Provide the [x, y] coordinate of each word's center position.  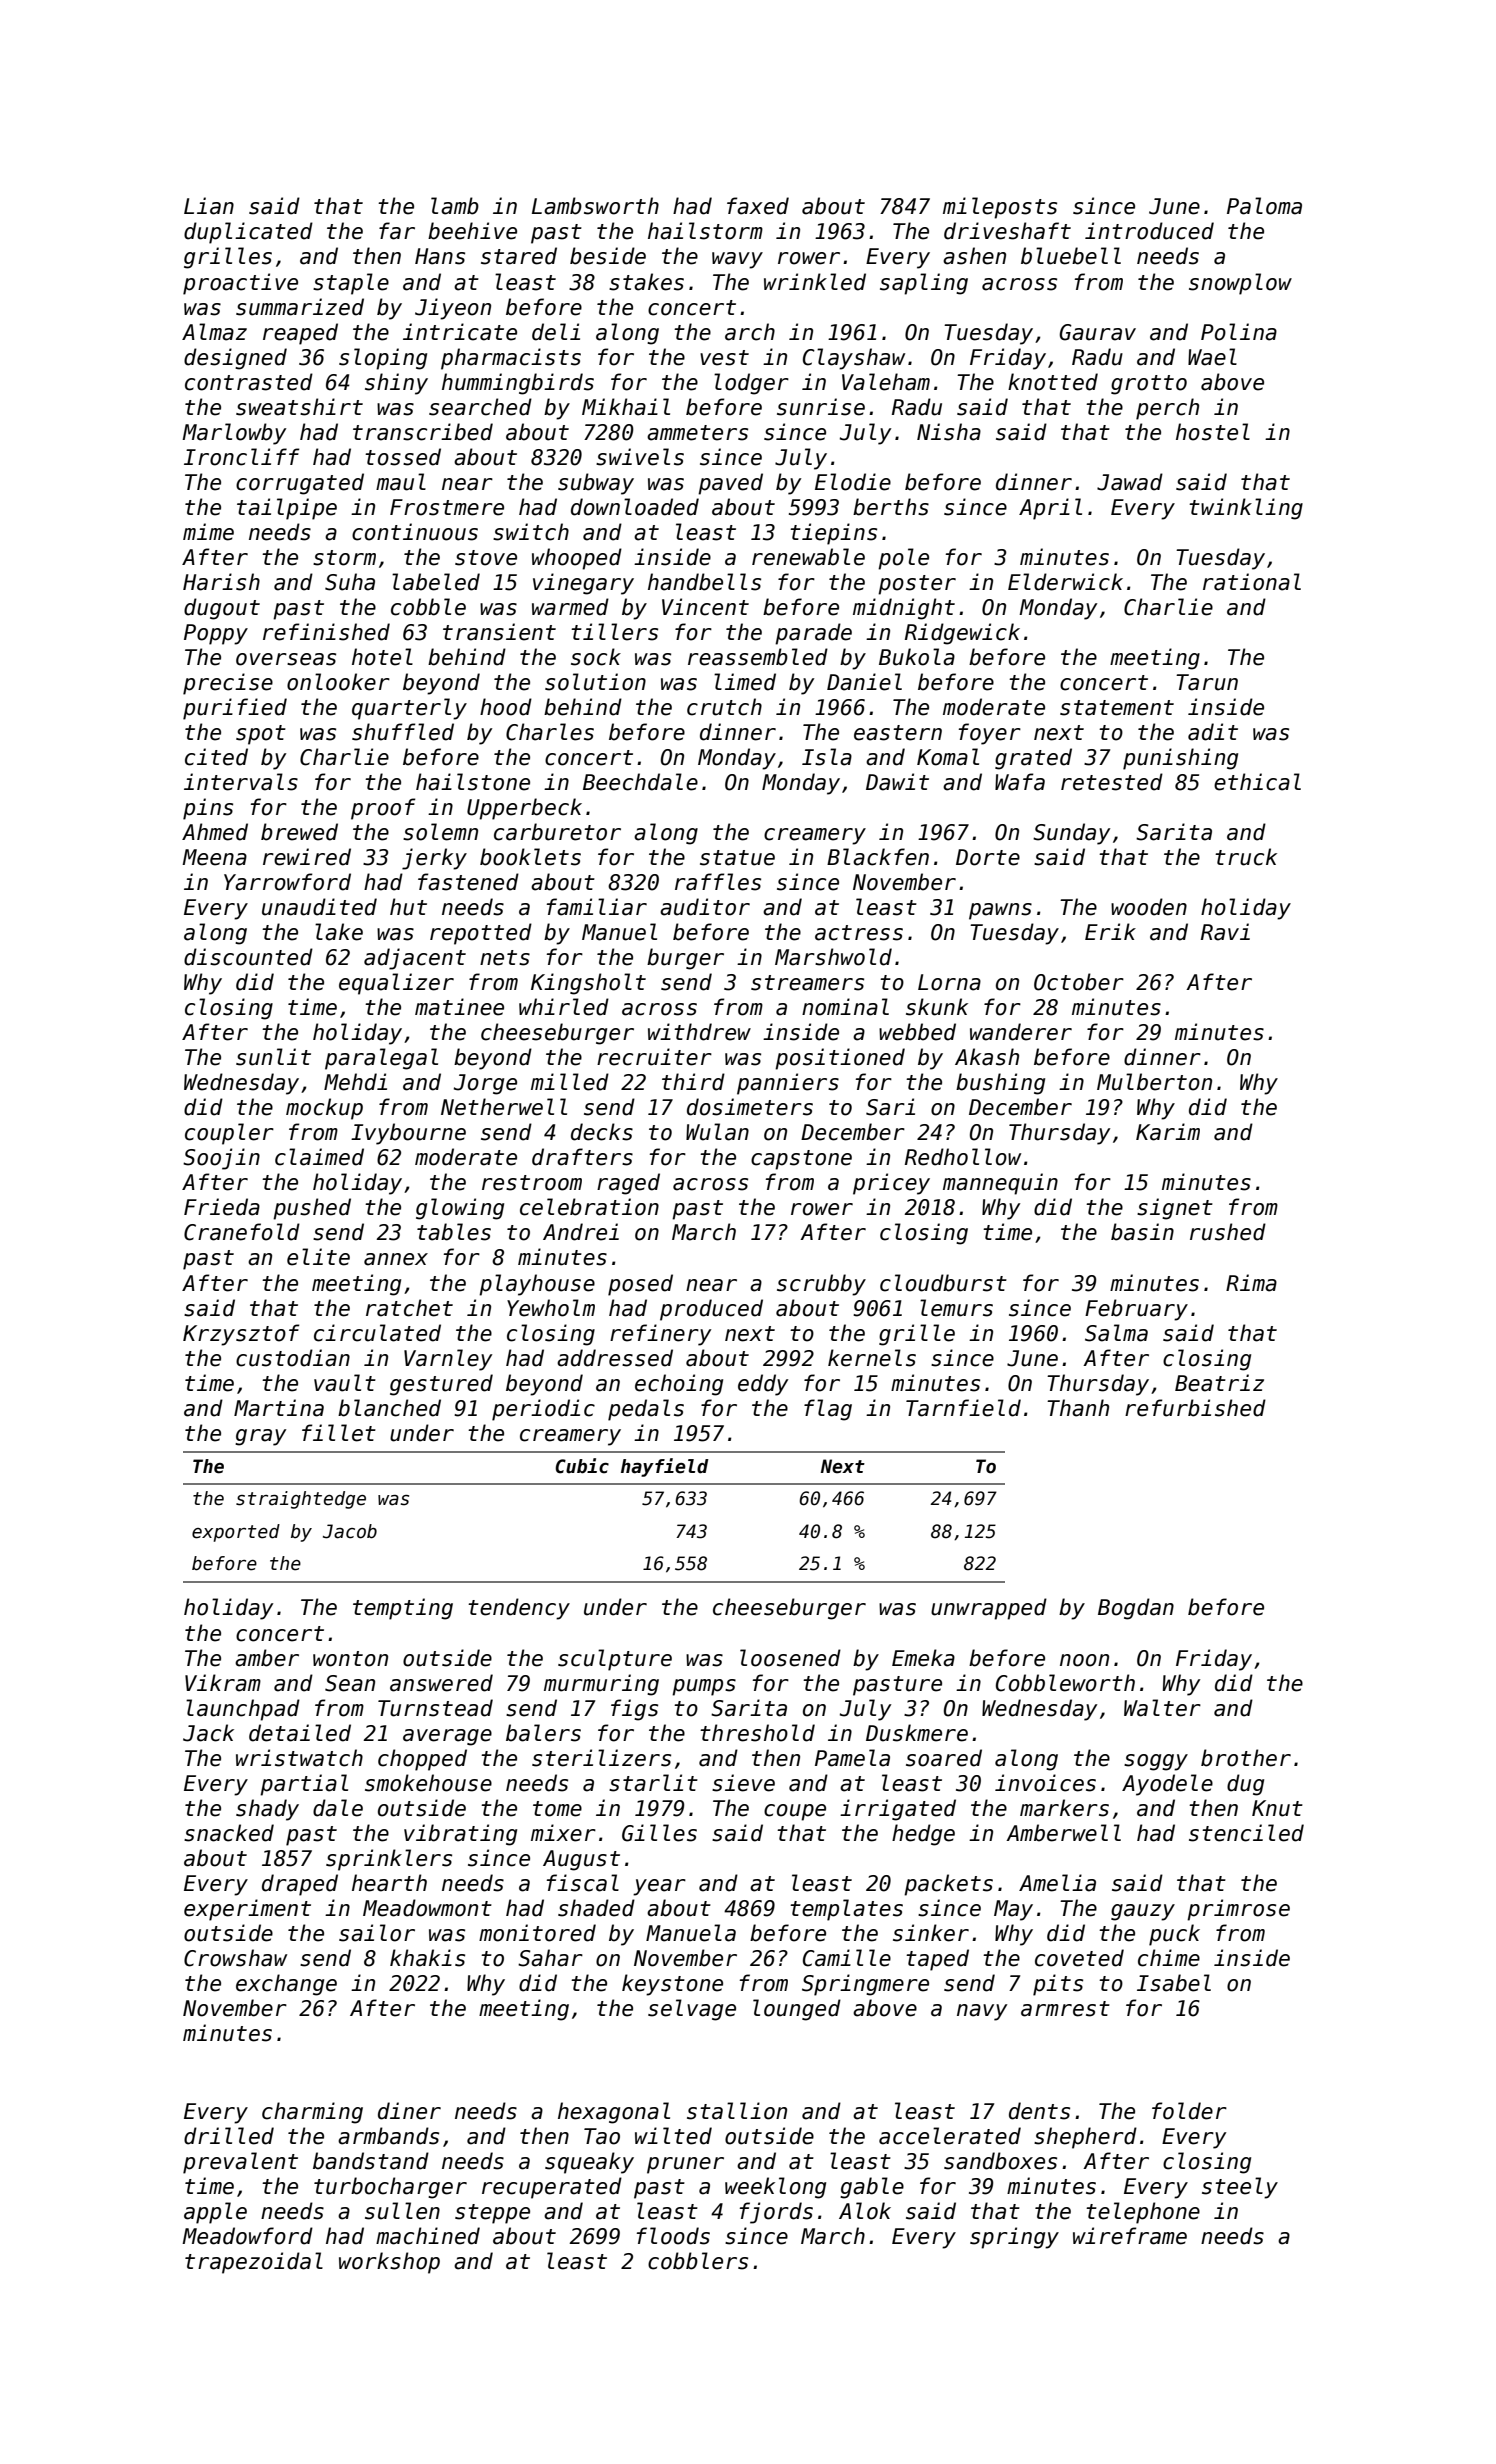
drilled [229, 2136]
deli [556, 332]
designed [235, 359]
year [659, 1887]
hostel [1213, 432]
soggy [1156, 1762]
